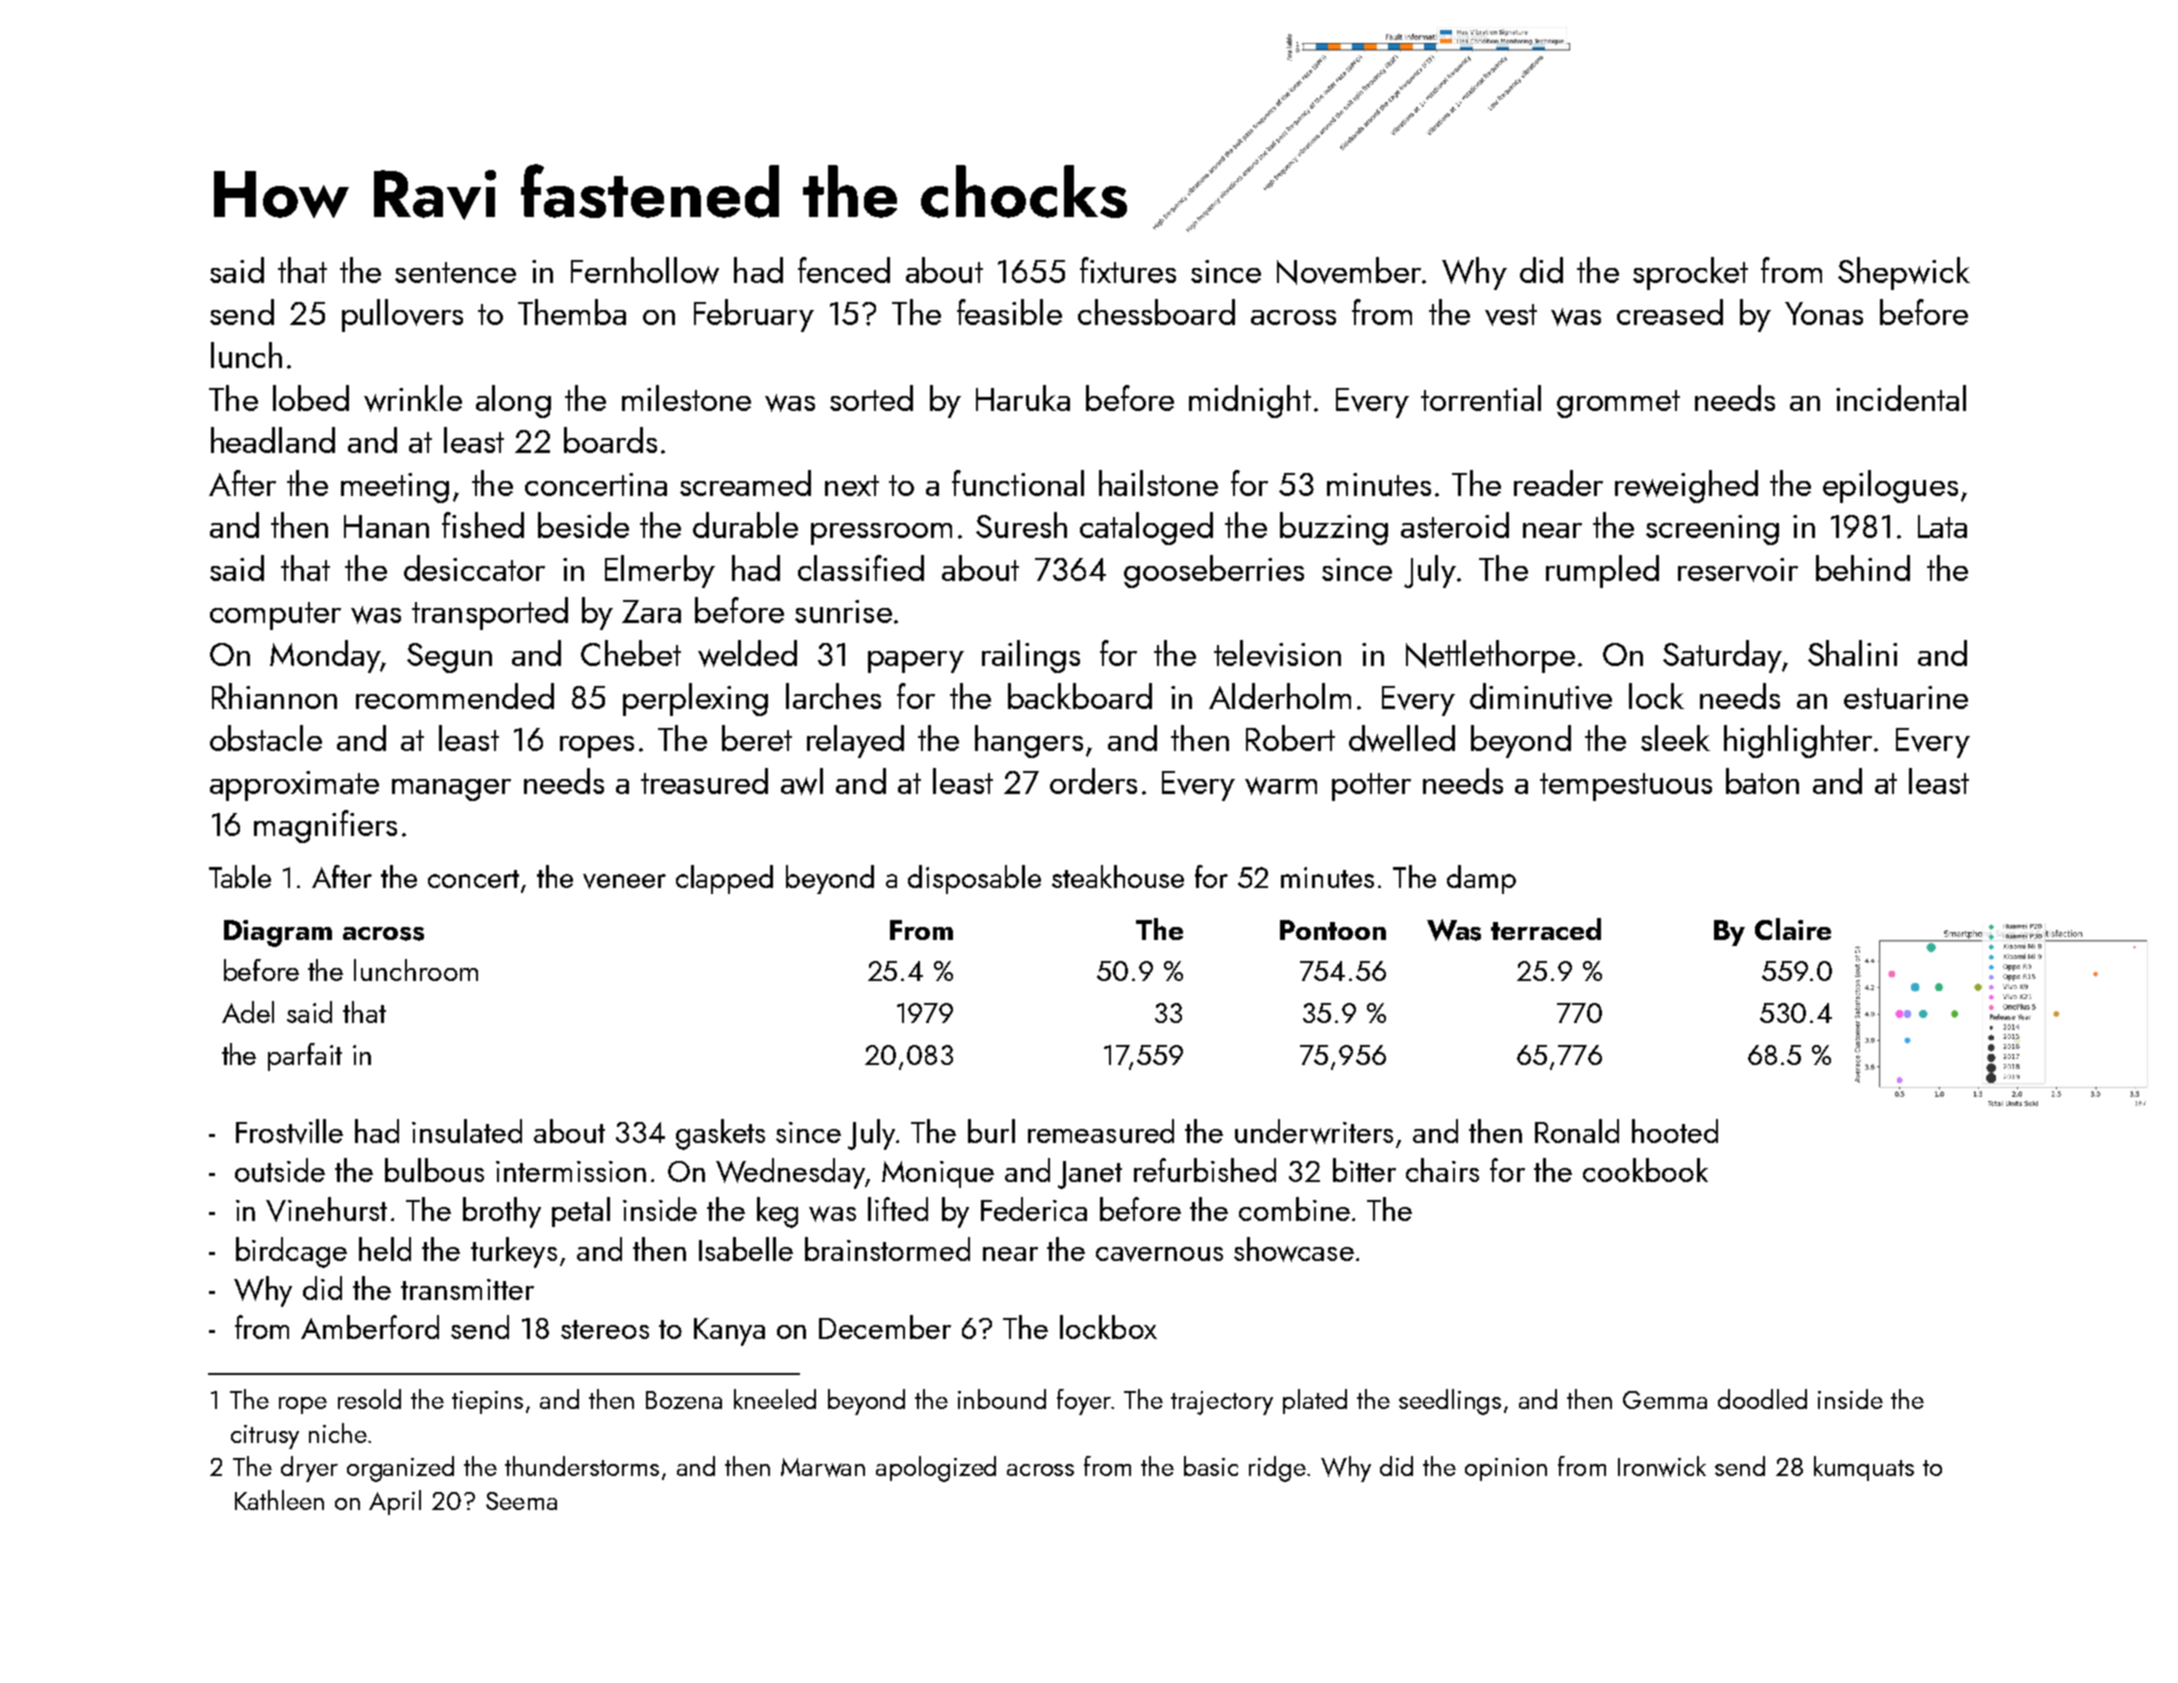  I want to click on Bozena, so click(684, 1400).
